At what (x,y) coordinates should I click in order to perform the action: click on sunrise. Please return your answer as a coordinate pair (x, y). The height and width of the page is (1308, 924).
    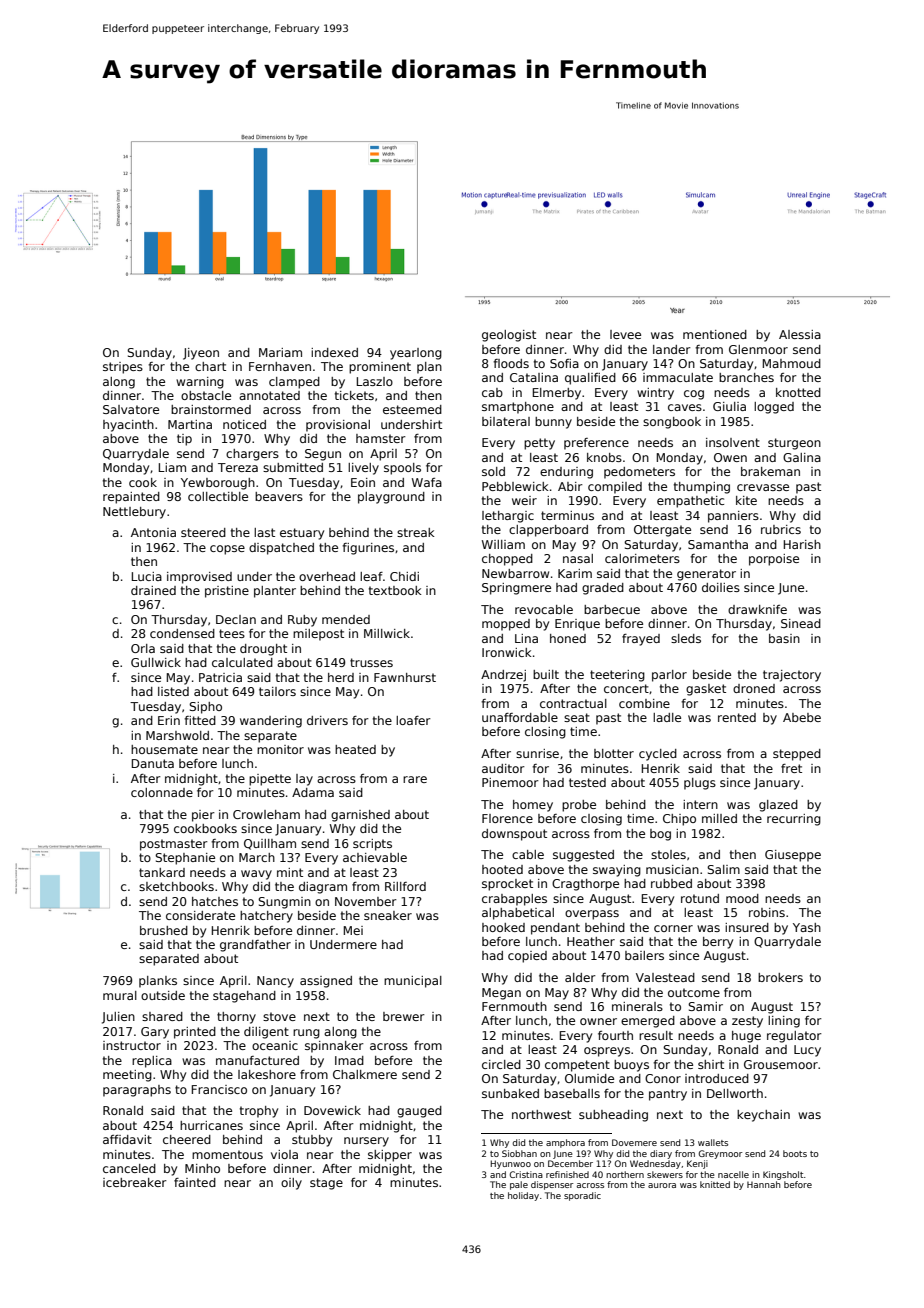
    Looking at the image, I should click on (537, 753).
